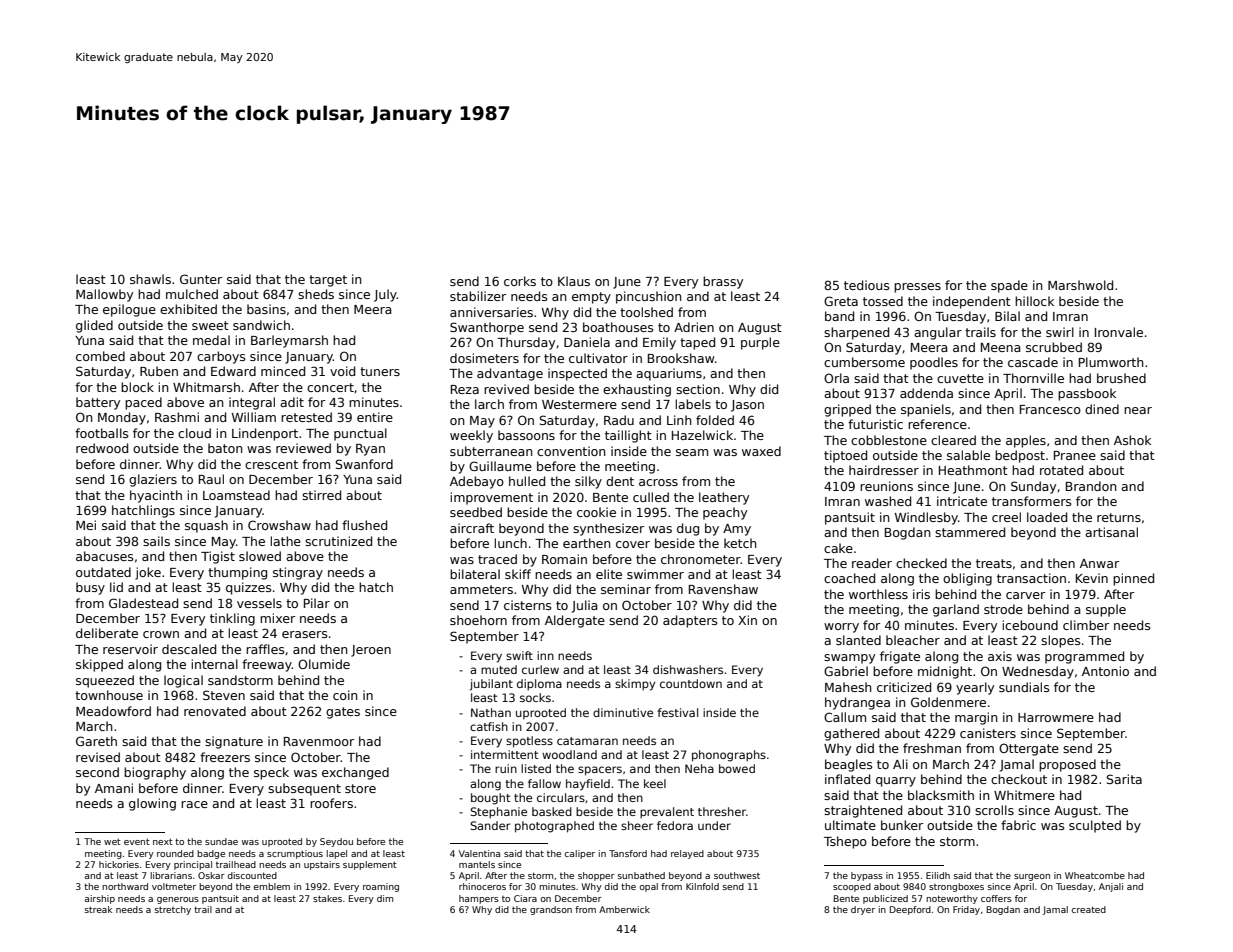  What do you see at coordinates (152, 804) in the document?
I see `glowing` at bounding box center [152, 804].
